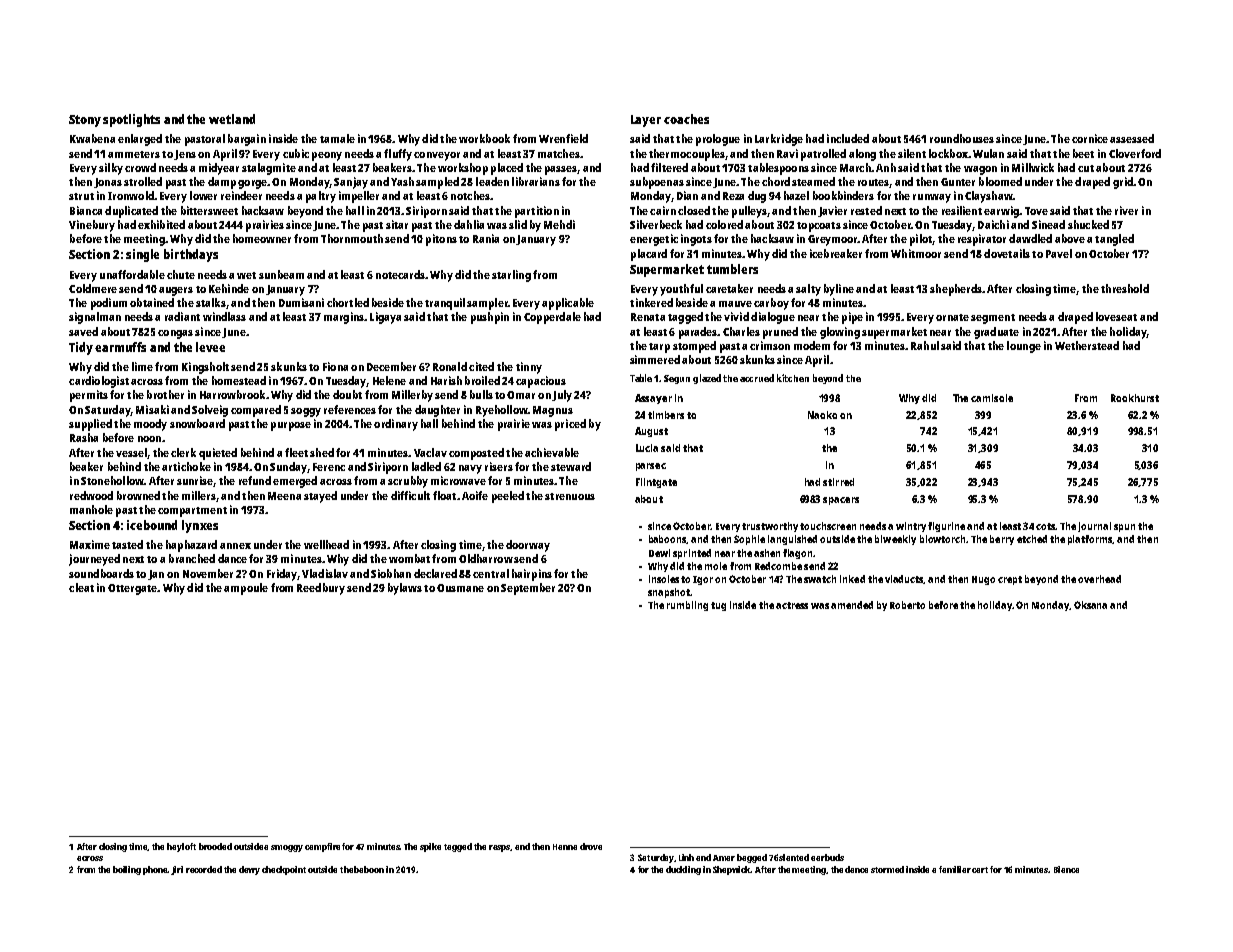  Describe the element at coordinates (980, 870) in the document. I see `cart` at that location.
